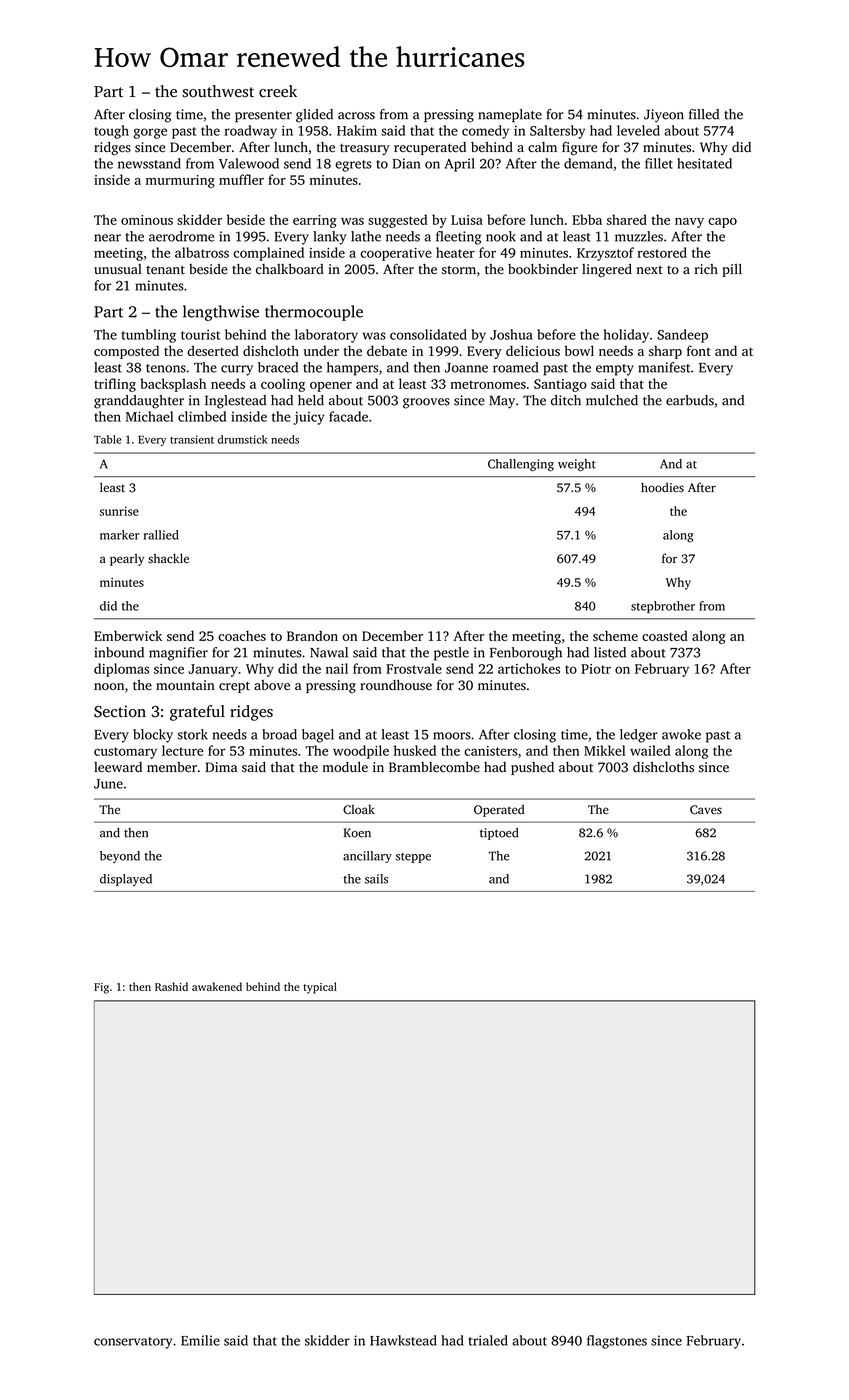  Describe the element at coordinates (200, 1340) in the page. I see `Emilie` at that location.
